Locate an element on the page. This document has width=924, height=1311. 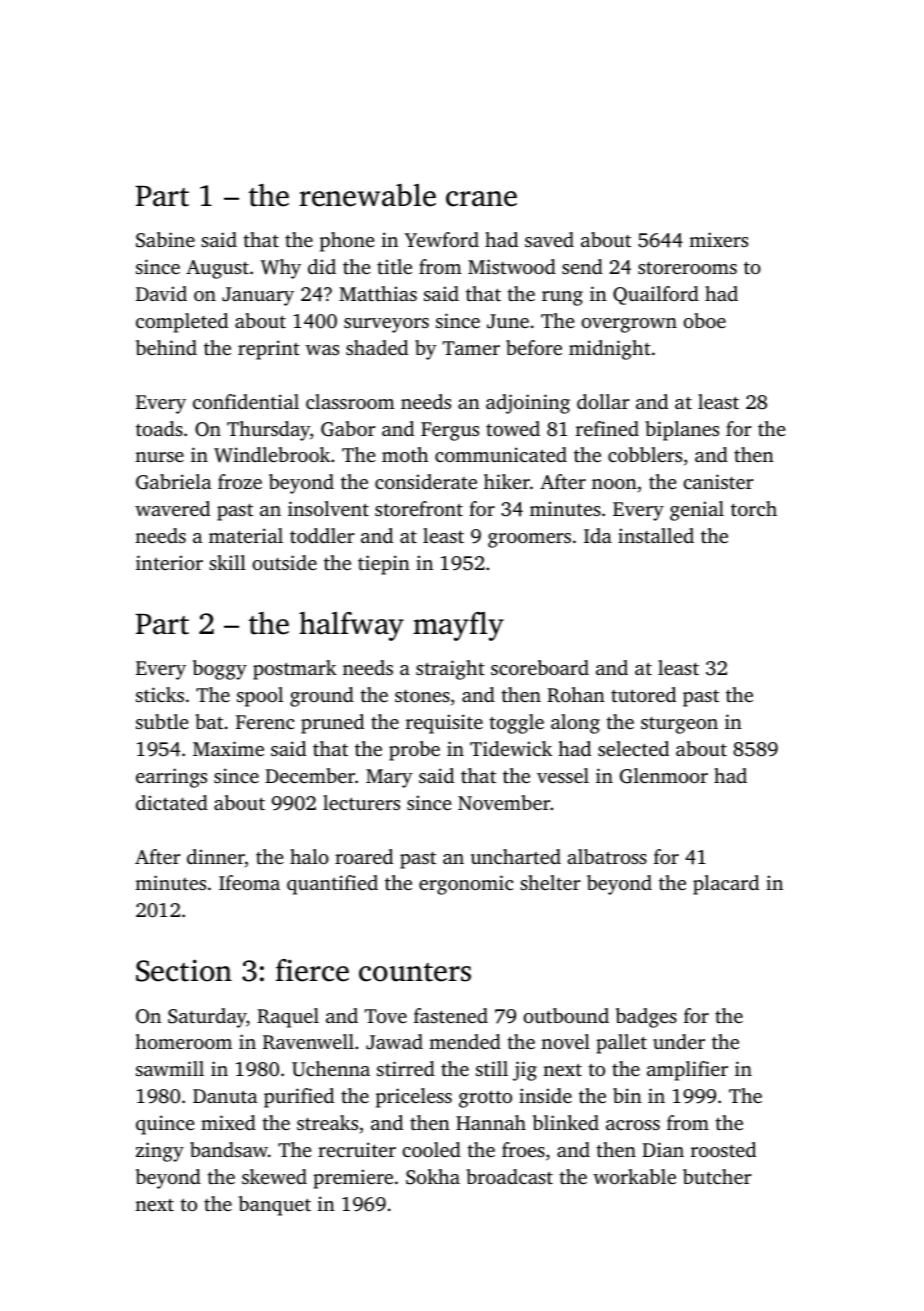
placard is located at coordinates (726, 885).
